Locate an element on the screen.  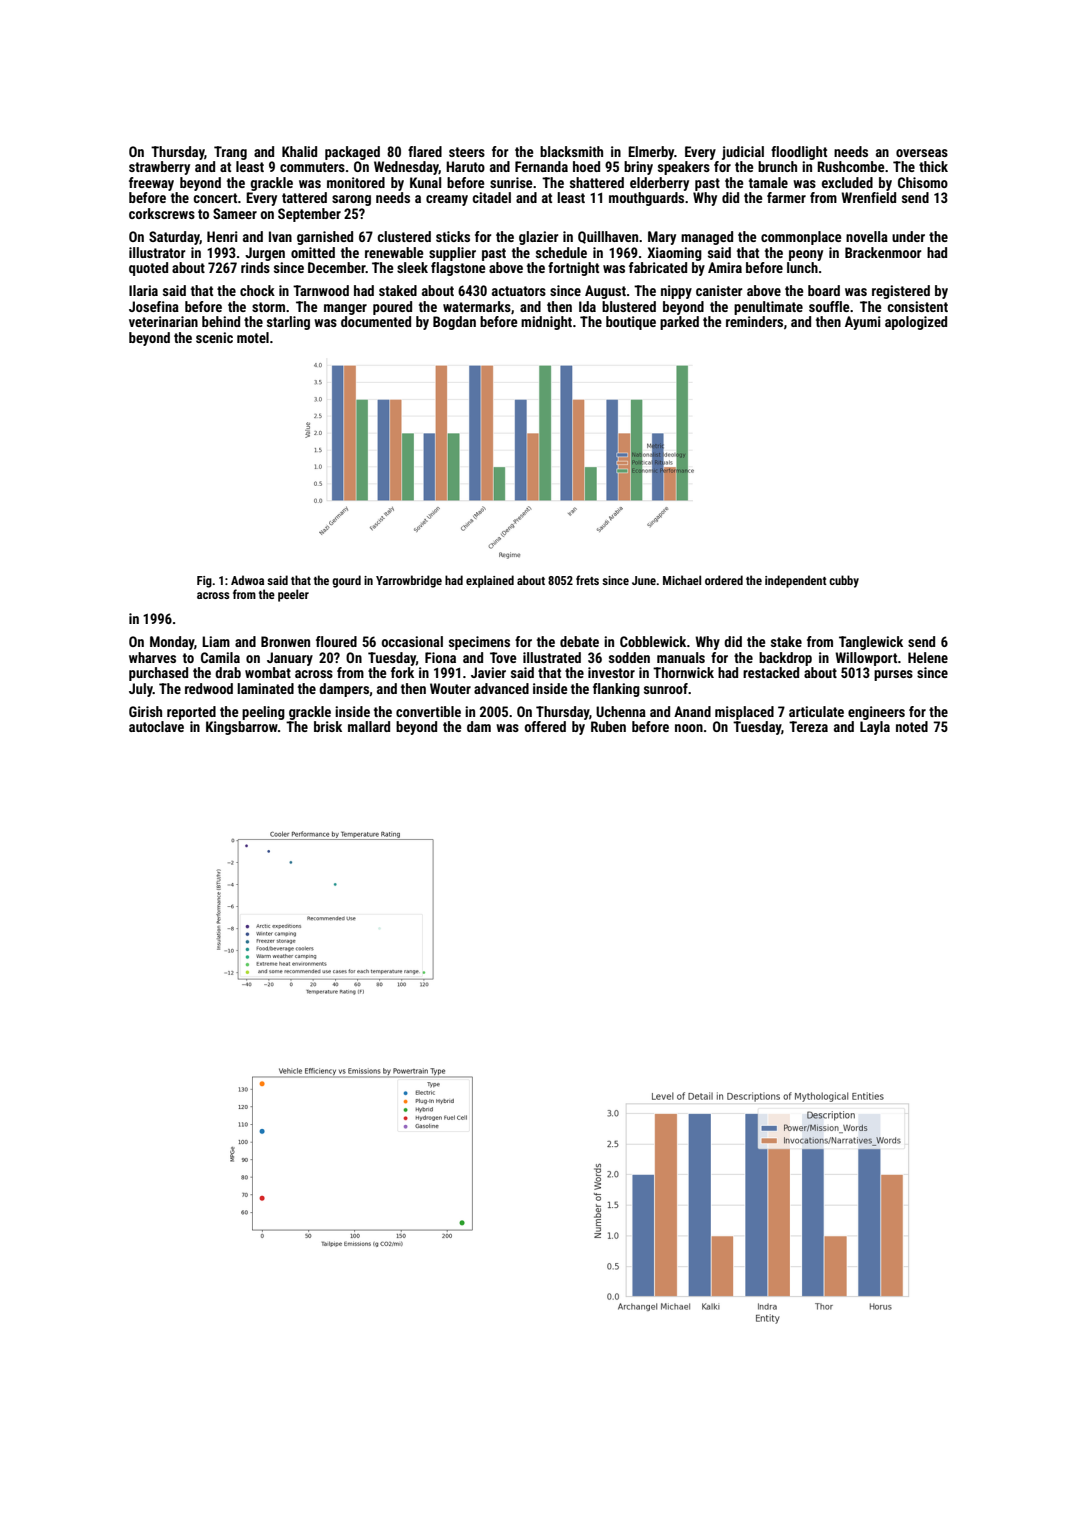
commonplace is located at coordinates (801, 238).
